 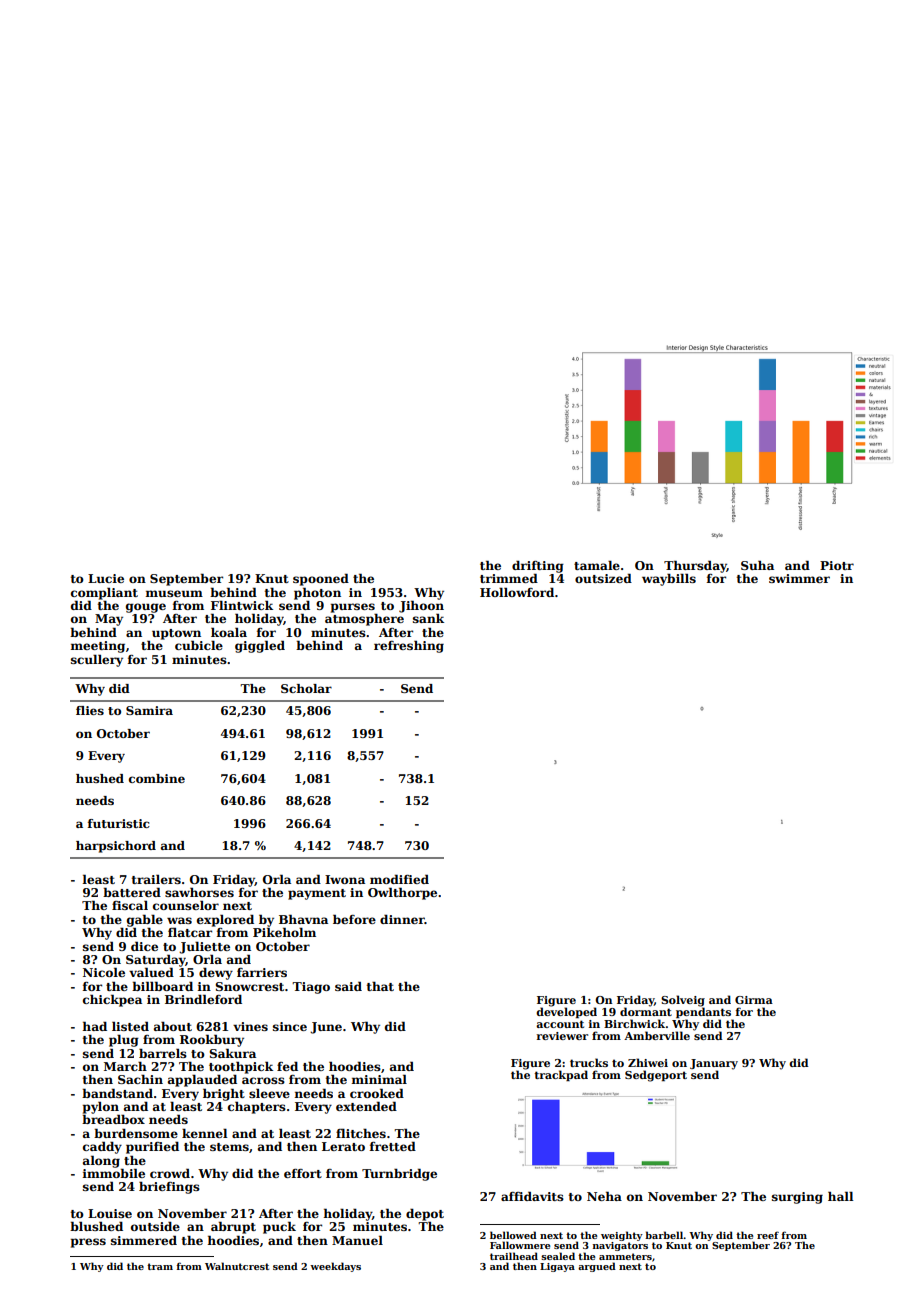 I want to click on crooked, so click(x=377, y=1093).
